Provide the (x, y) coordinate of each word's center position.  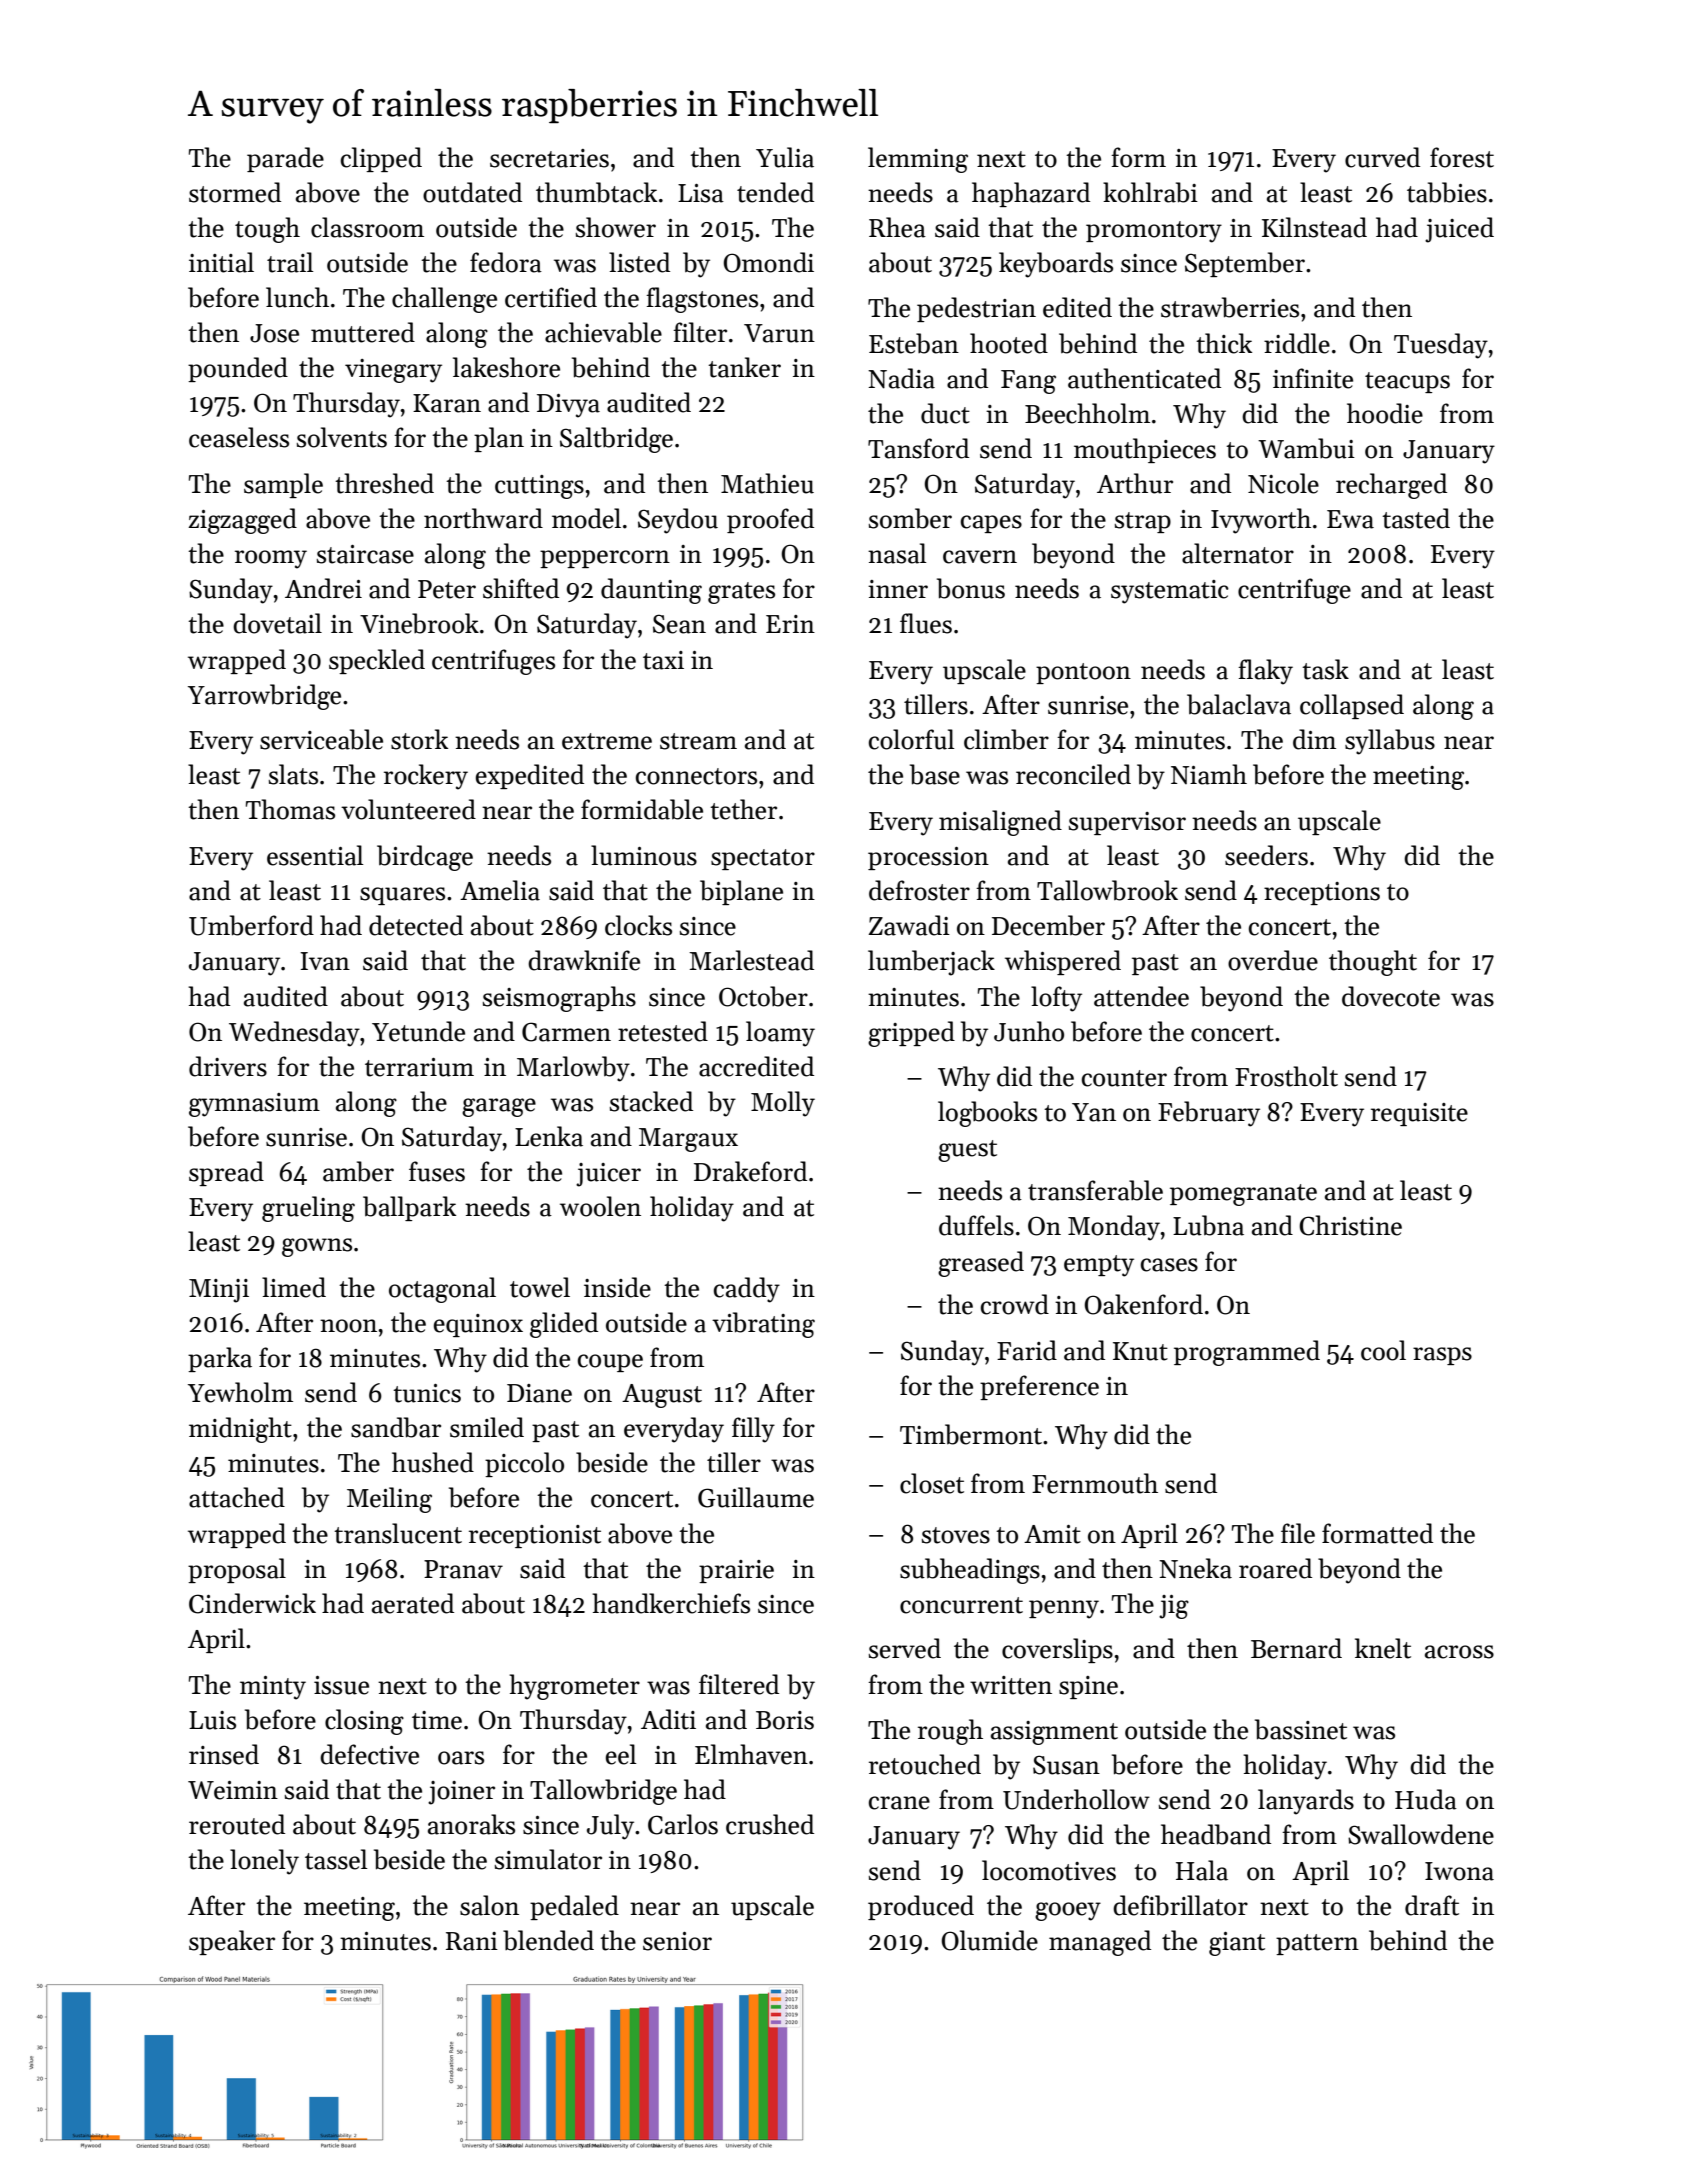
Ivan (325, 961)
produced (921, 1907)
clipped (381, 159)
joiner (461, 1793)
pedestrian (976, 309)
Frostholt (1286, 1076)
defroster (919, 890)
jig (1174, 1607)
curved (1382, 157)
